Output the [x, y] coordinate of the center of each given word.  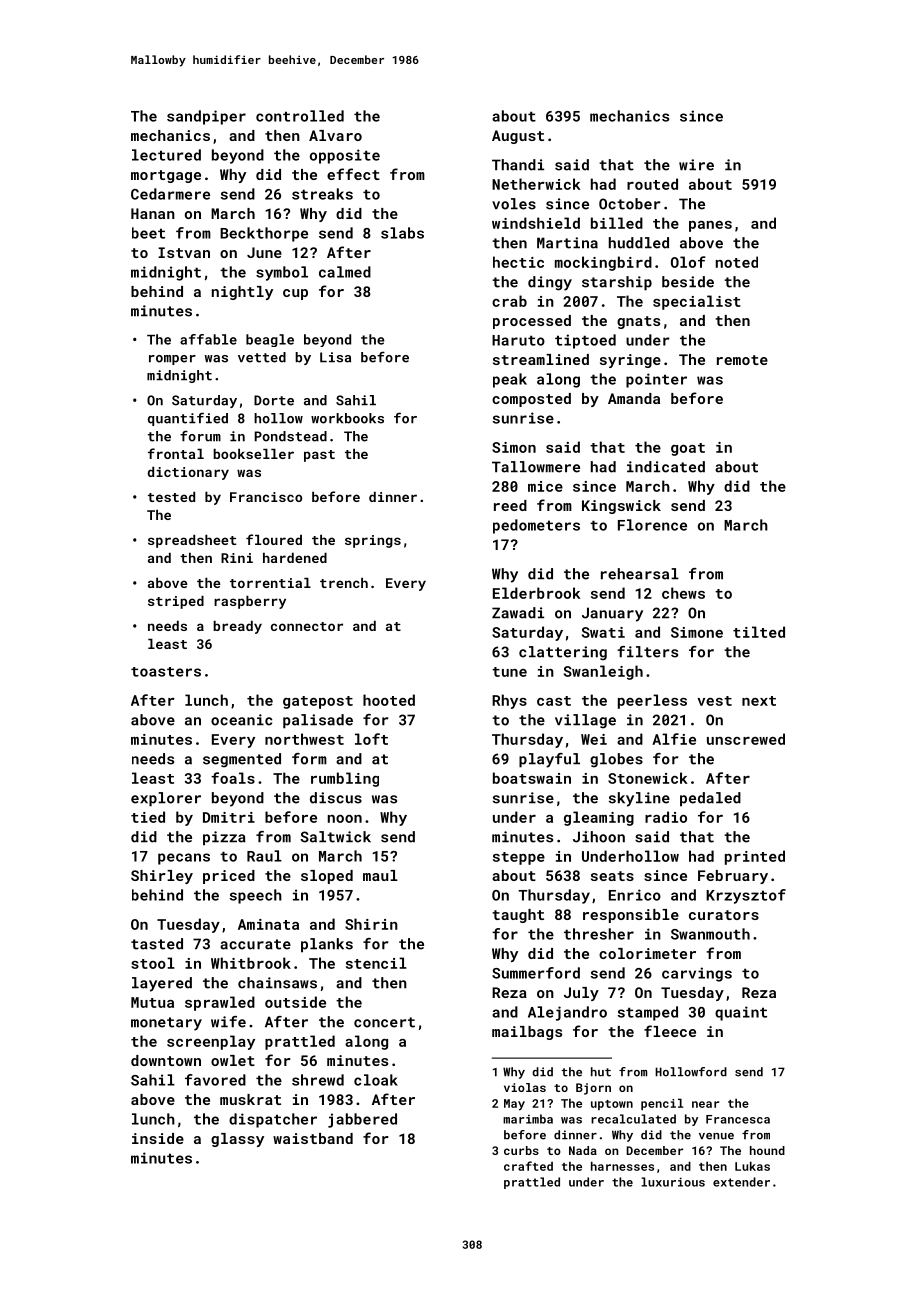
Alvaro [335, 135]
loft [371, 739]
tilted [759, 632]
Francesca [738, 1119]
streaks [322, 194]
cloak [376, 1080]
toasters [166, 672]
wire [696, 165]
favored [215, 1080]
